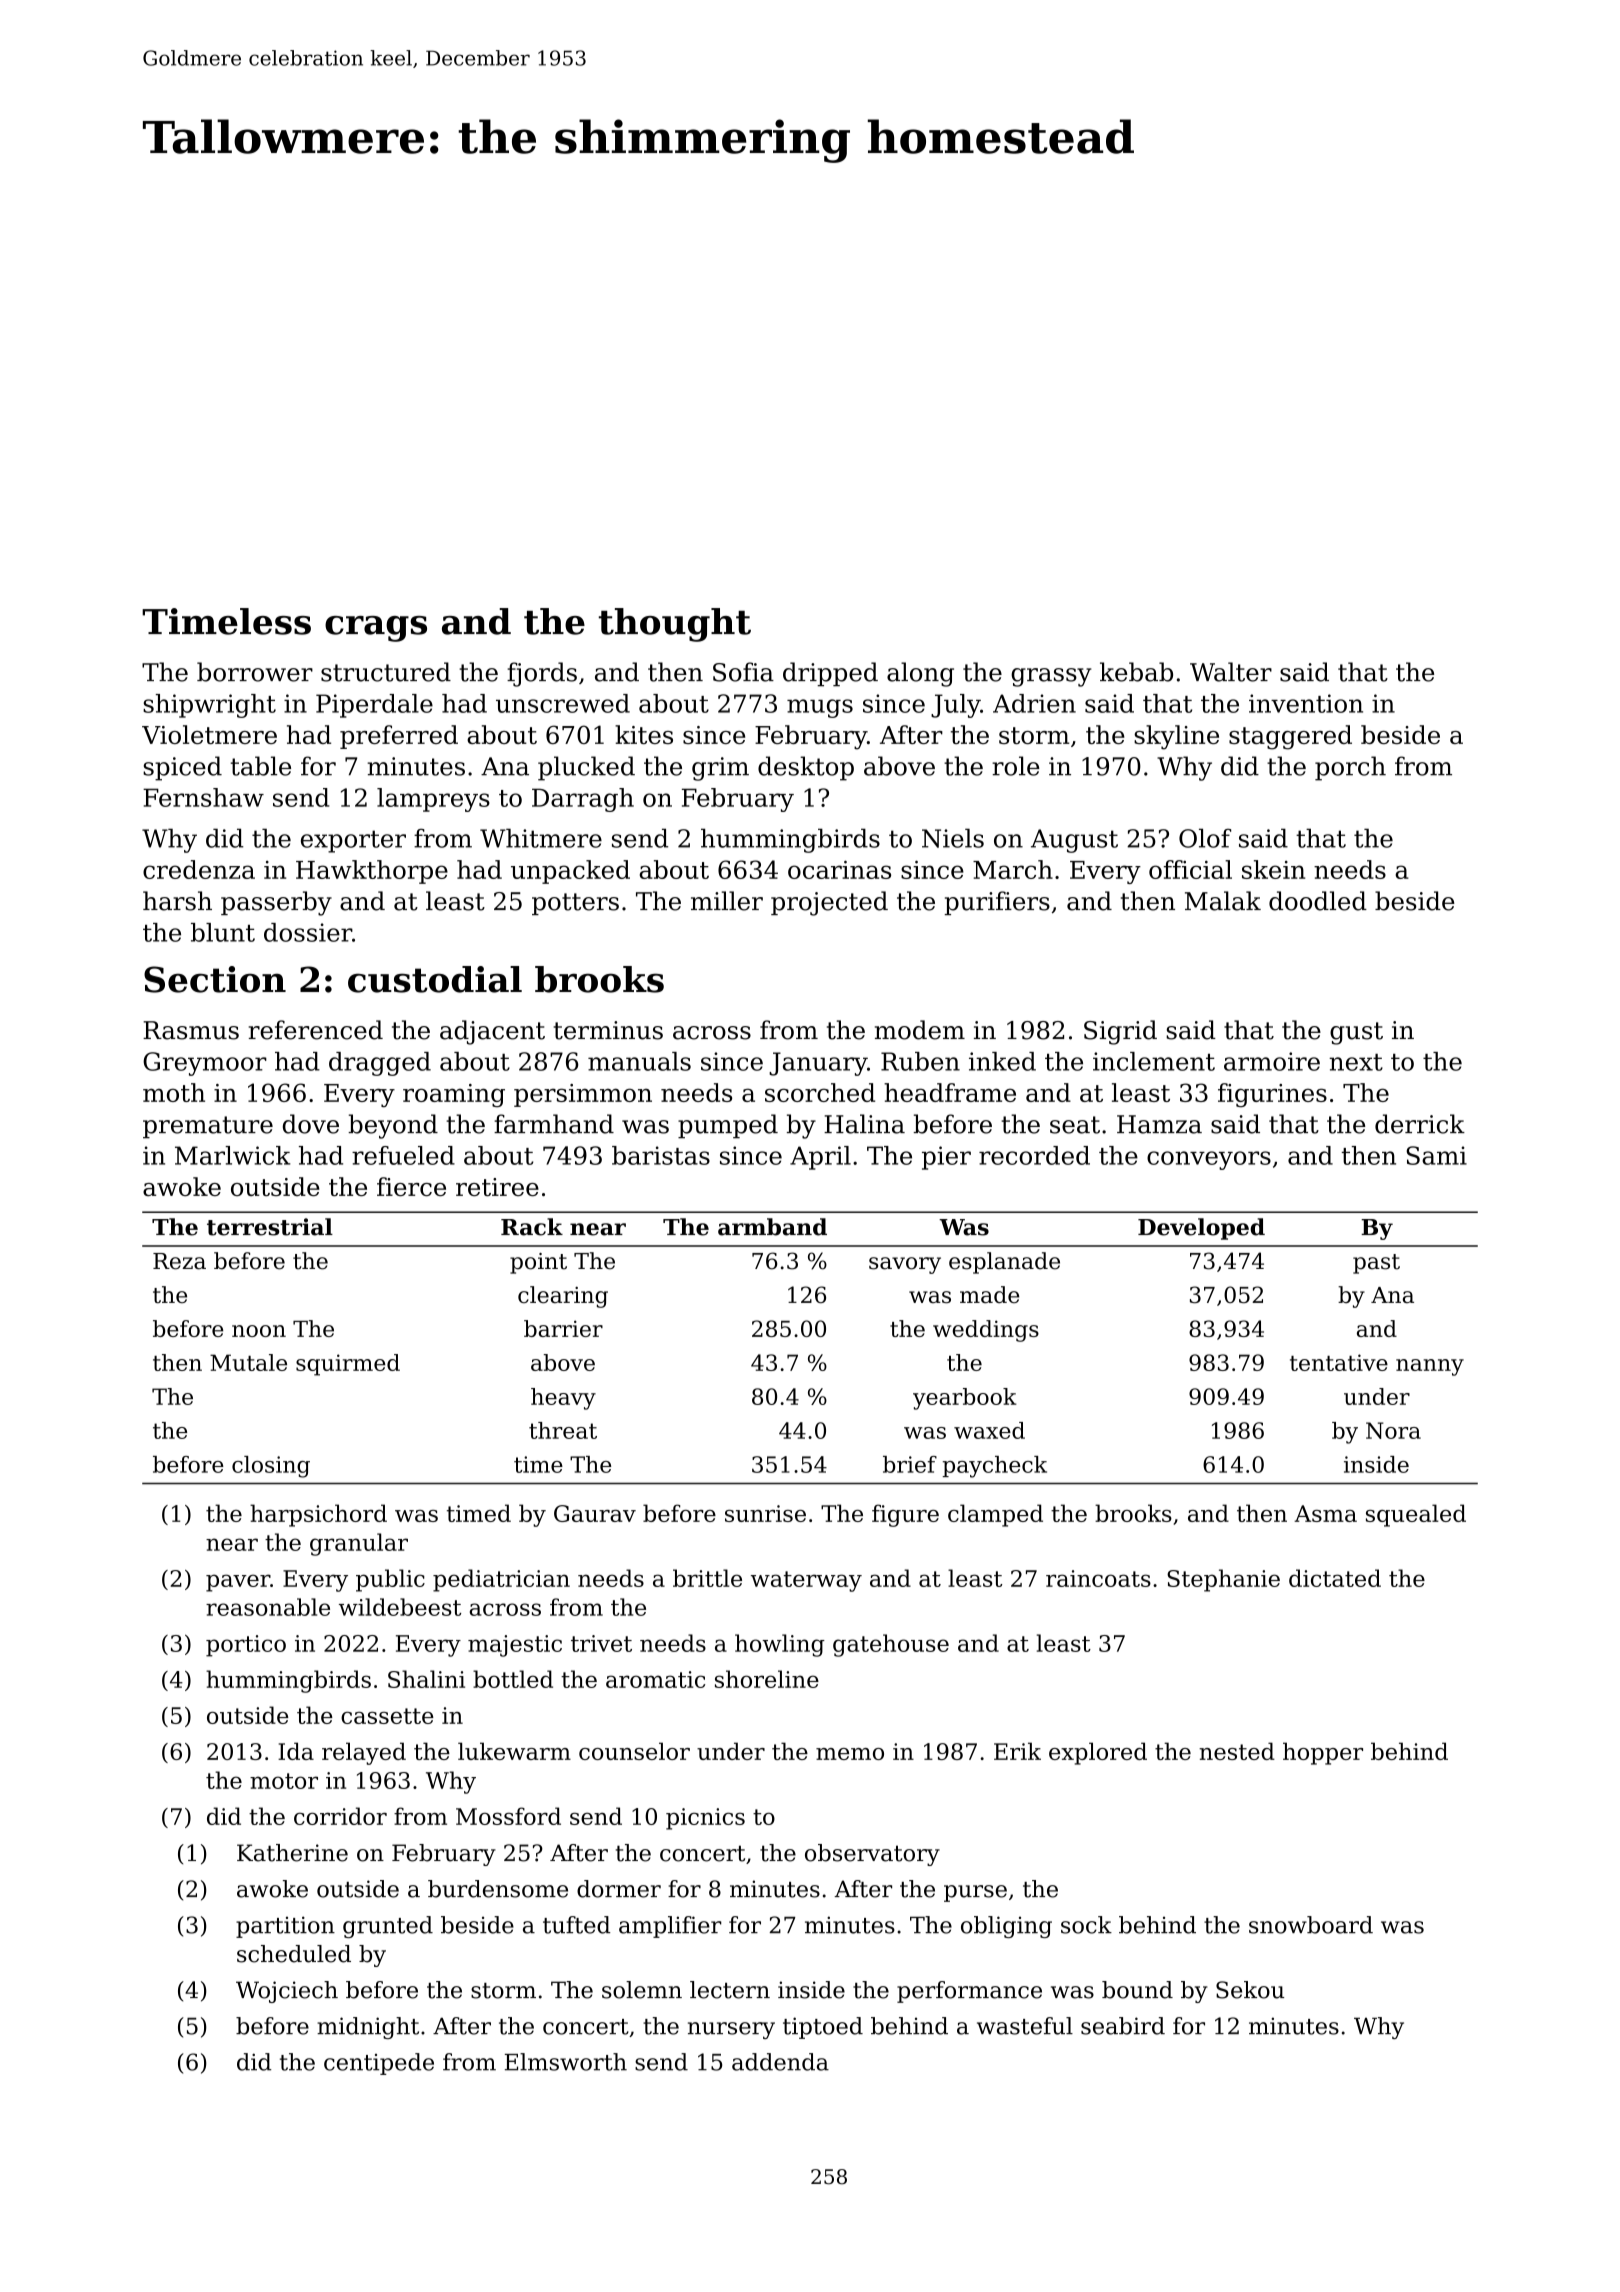 The image size is (1620, 2292). I want to click on March, so click(1013, 869).
